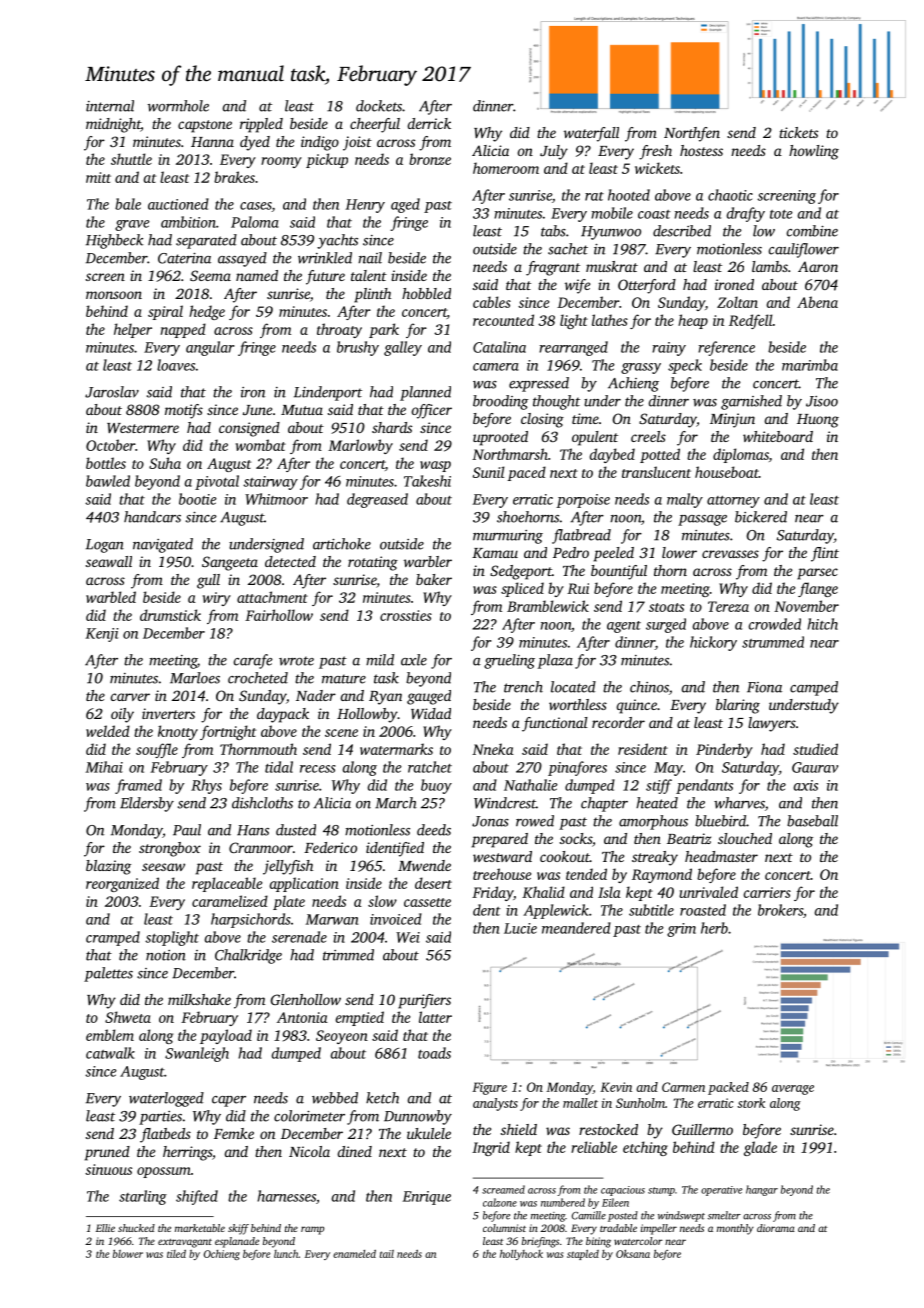  I want to click on bronze, so click(430, 159).
